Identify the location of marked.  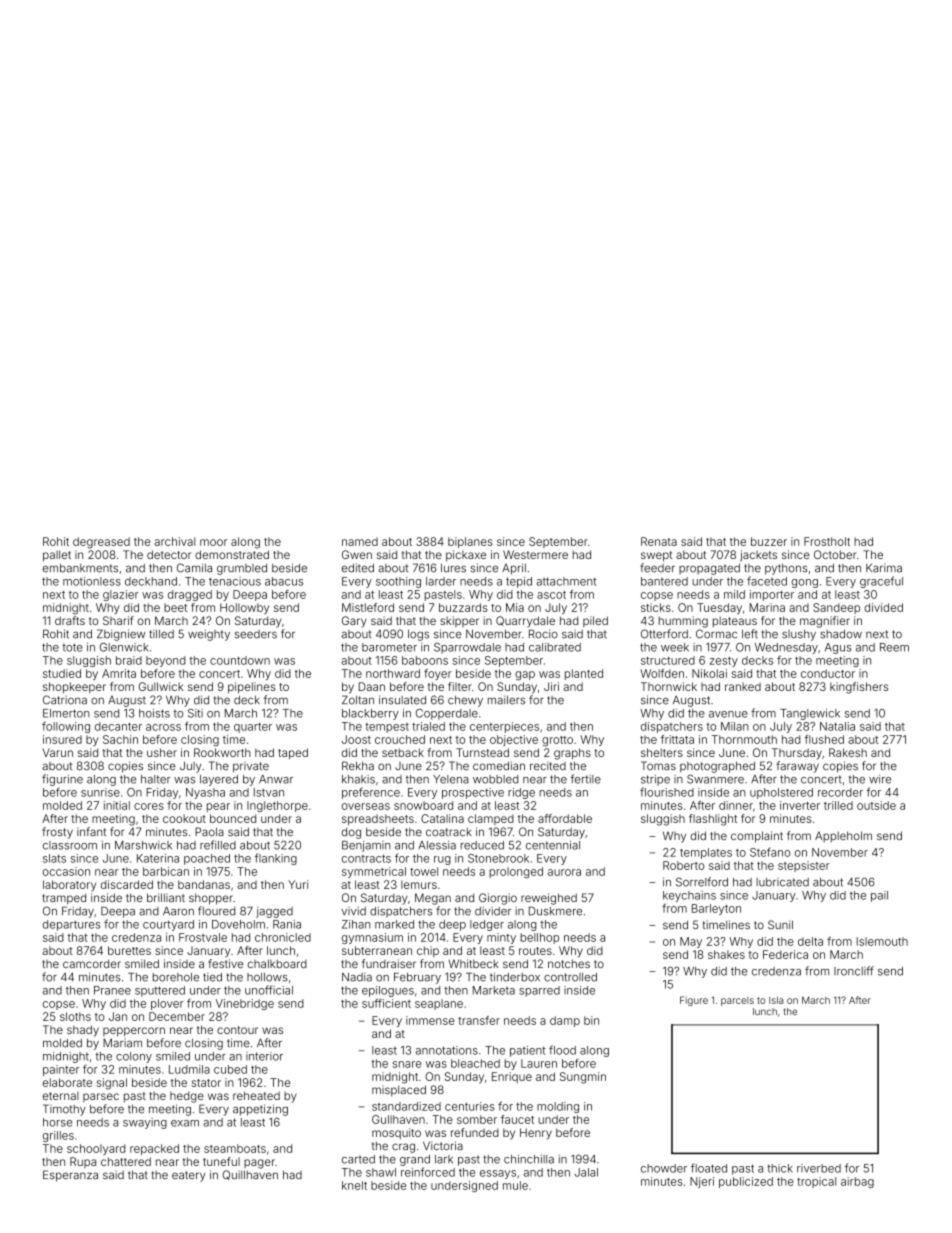
(394, 924).
